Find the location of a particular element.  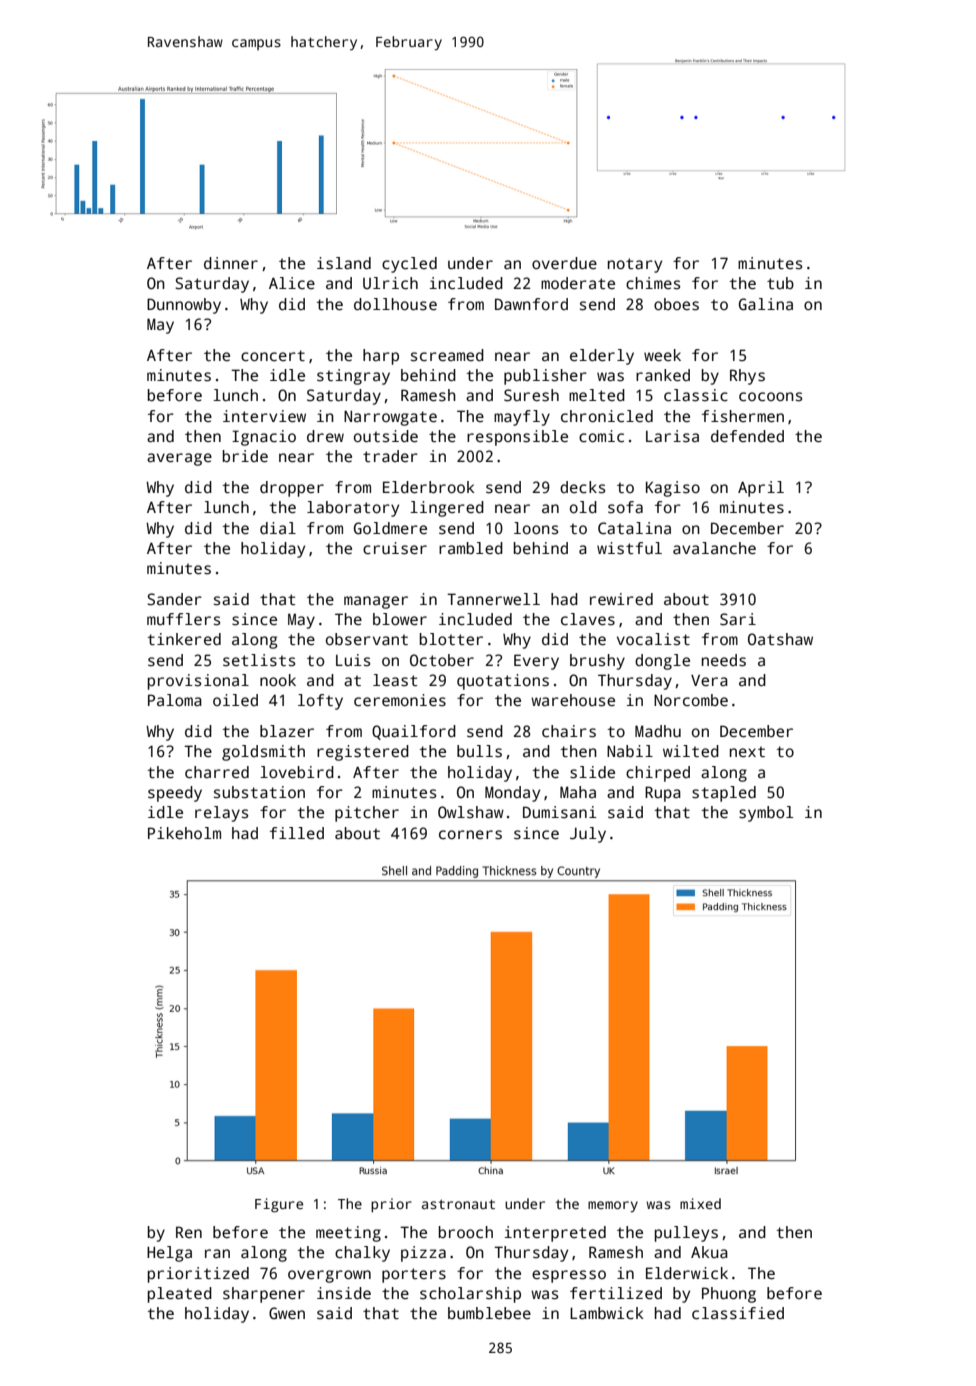

needs is located at coordinates (724, 660).
